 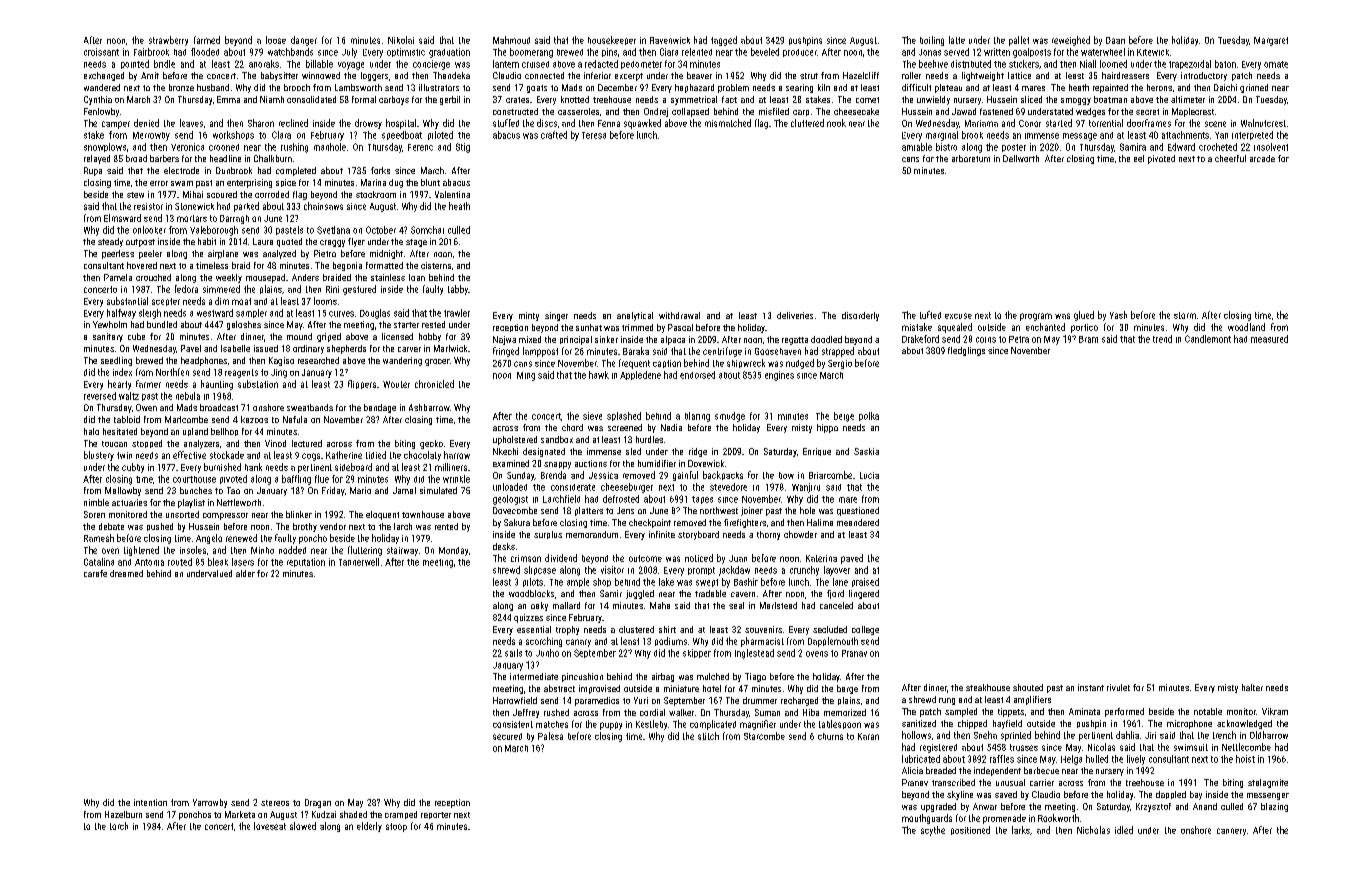 What do you see at coordinates (1115, 40) in the page?
I see `Daan` at bounding box center [1115, 40].
